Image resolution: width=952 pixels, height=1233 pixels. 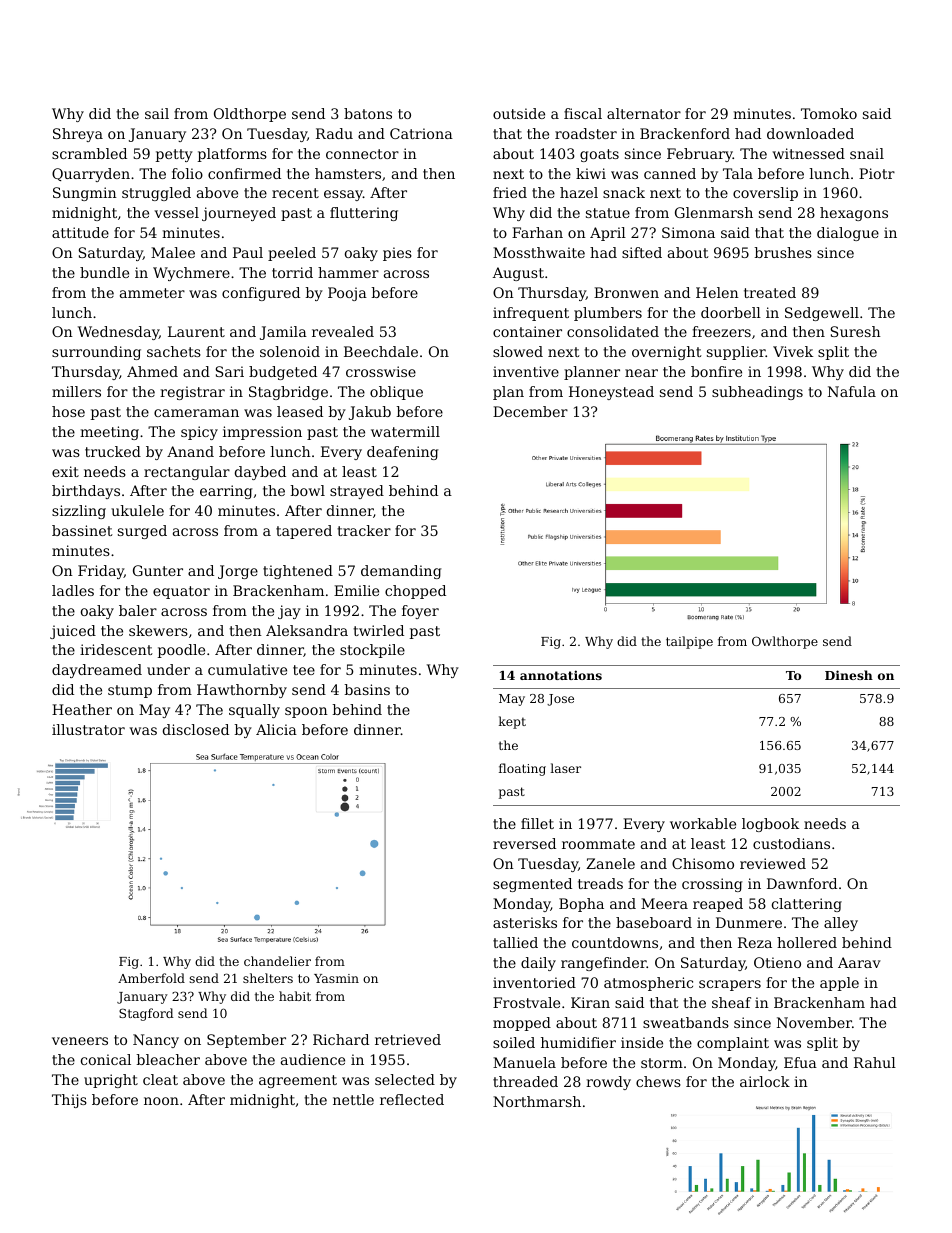 What do you see at coordinates (714, 212) in the screenshot?
I see `Glenmarsh` at bounding box center [714, 212].
